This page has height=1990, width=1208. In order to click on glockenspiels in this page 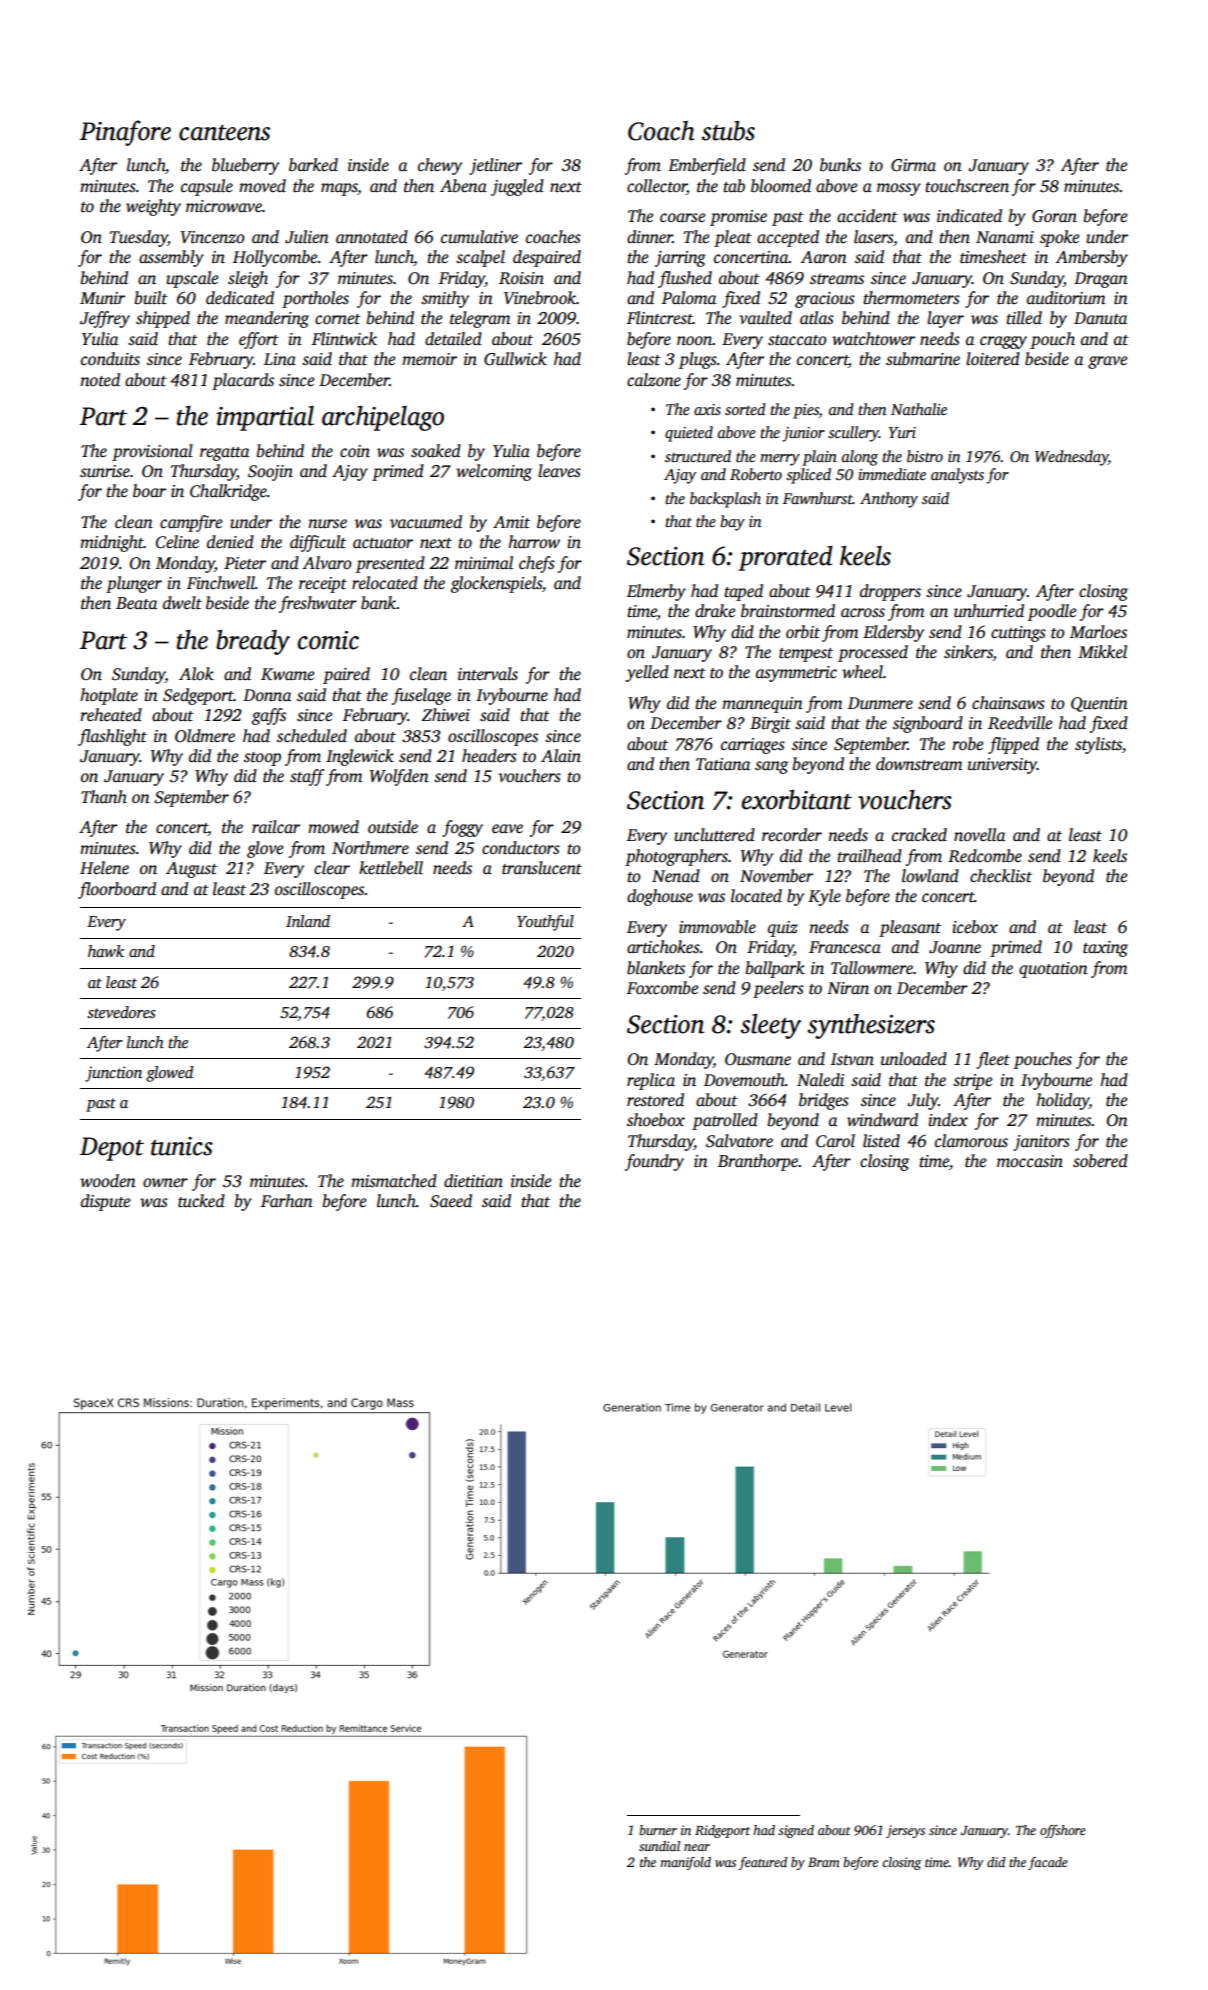, I will do `click(496, 584)`.
